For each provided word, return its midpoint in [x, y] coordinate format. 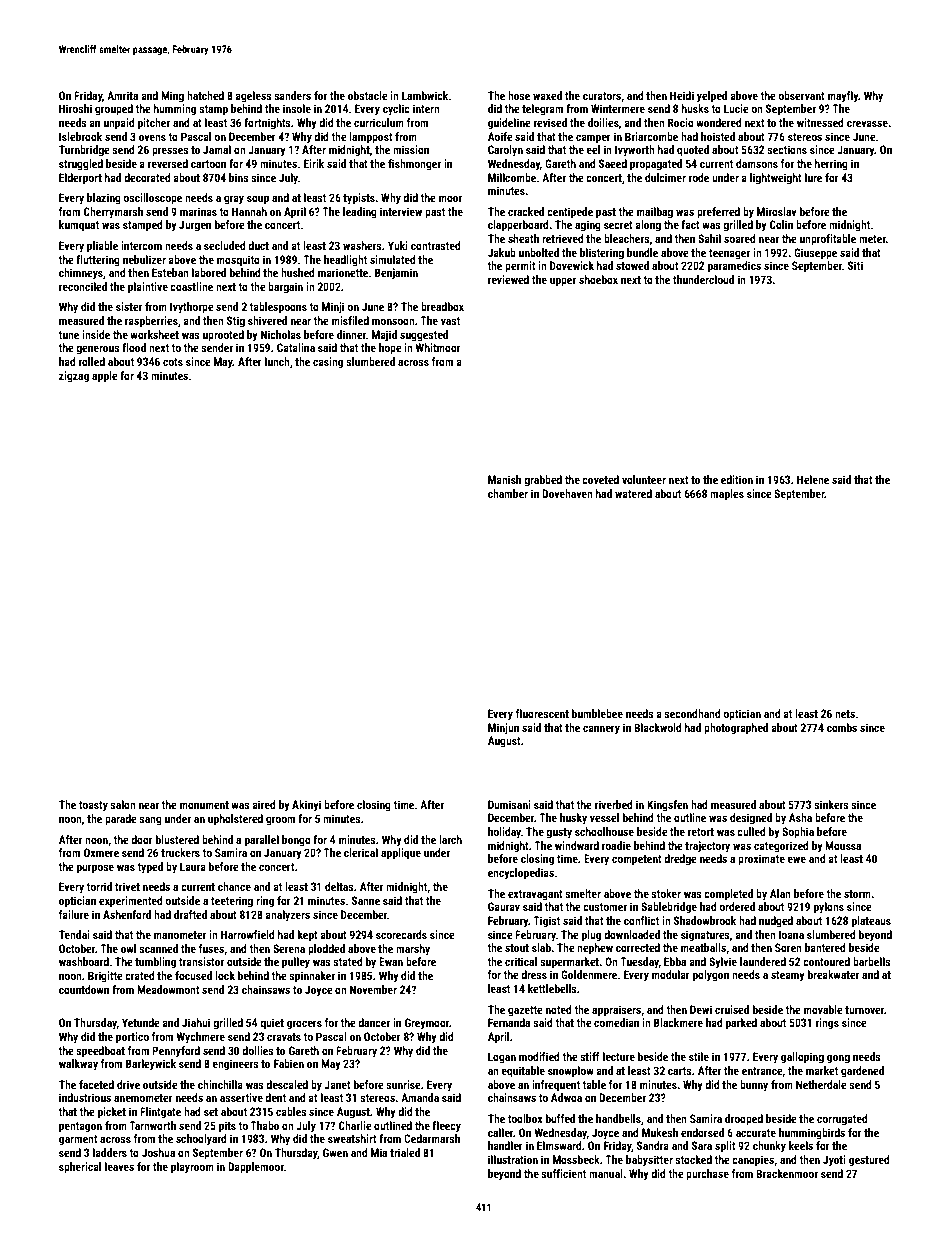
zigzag [74, 377]
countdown [84, 989]
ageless [253, 97]
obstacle [368, 95]
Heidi [682, 95]
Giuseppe [815, 254]
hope [390, 349]
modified [539, 1056]
